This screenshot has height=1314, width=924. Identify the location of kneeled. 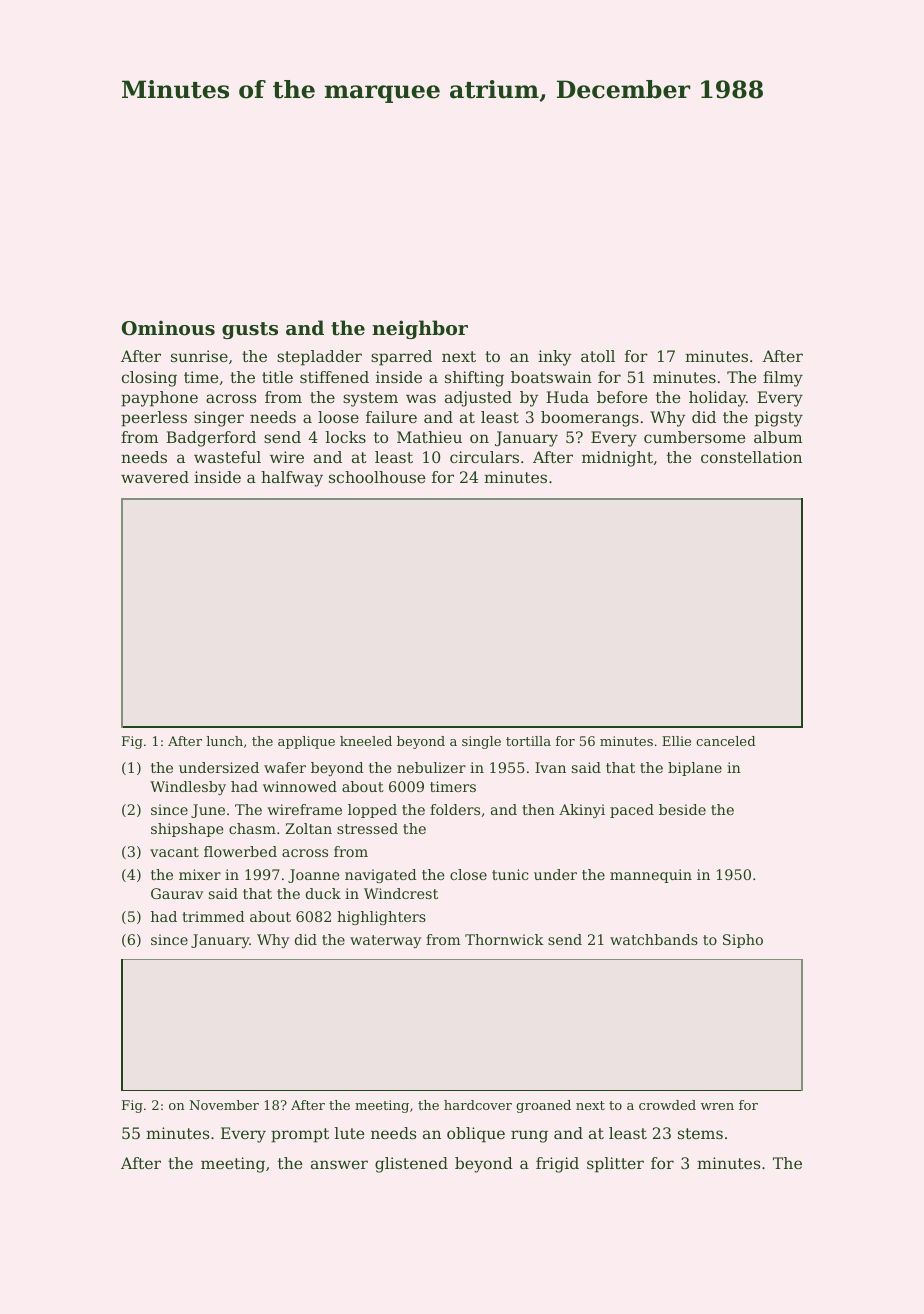
(366, 741).
